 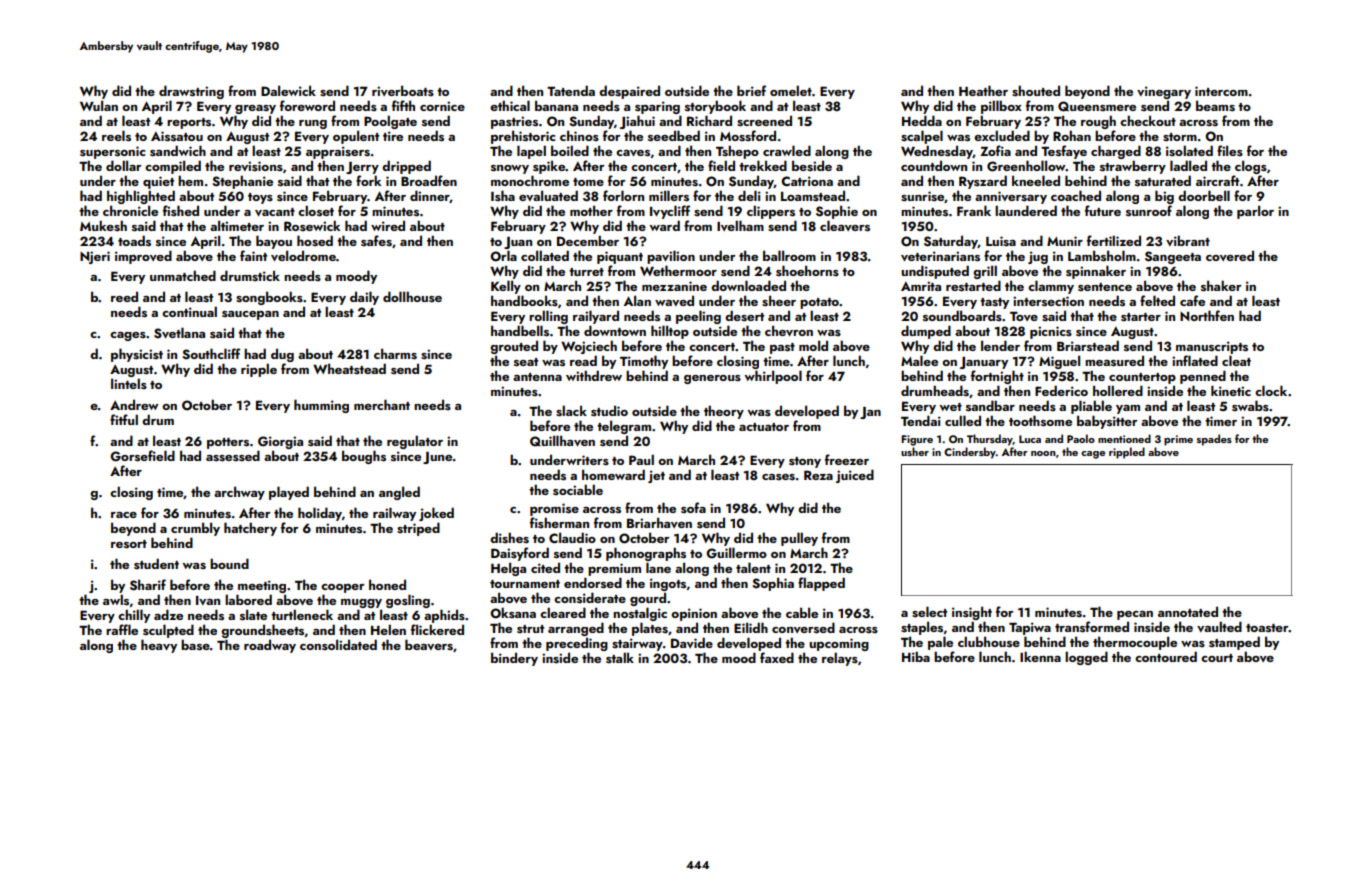 What do you see at coordinates (338, 644) in the image?
I see `consolidated` at bounding box center [338, 644].
